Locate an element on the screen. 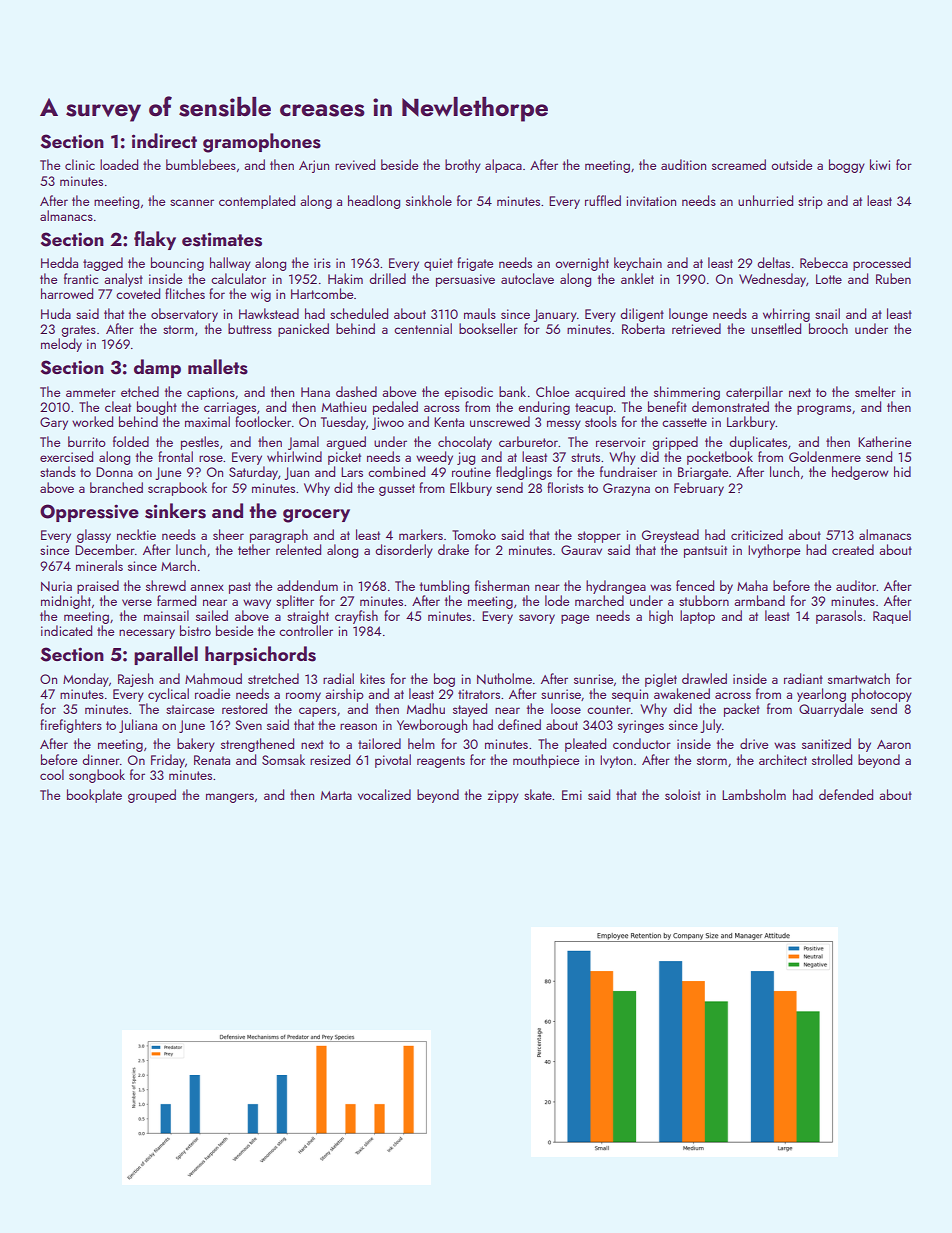 The width and height of the screenshot is (952, 1233). bookplate is located at coordinates (94, 796).
